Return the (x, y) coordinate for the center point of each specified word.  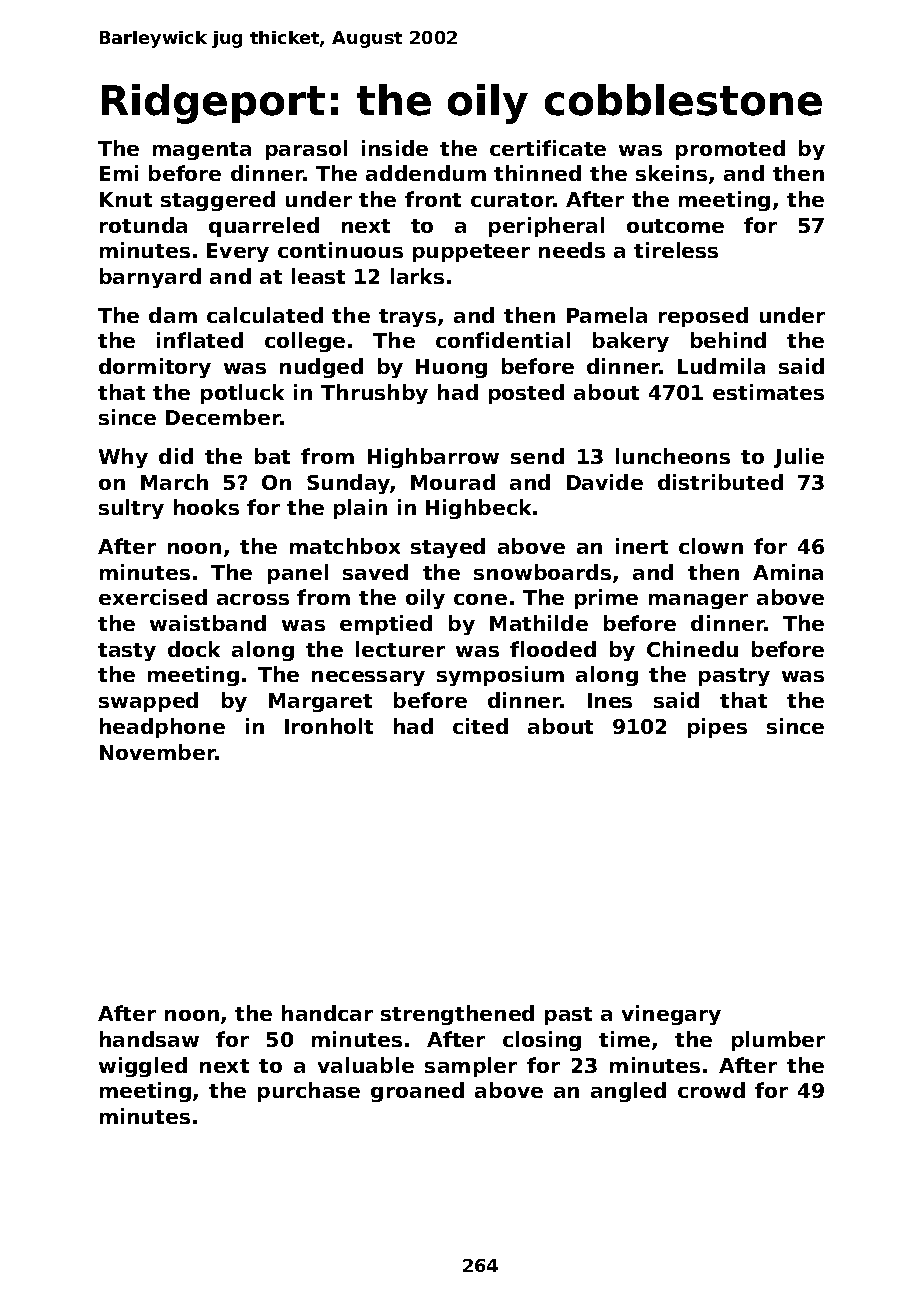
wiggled (143, 1067)
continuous (340, 250)
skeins (671, 173)
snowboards (542, 572)
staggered (218, 201)
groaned (417, 1092)
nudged (321, 368)
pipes (717, 728)
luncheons (673, 456)
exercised (153, 597)
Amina (788, 572)
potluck (242, 394)
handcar (327, 1013)
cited (480, 726)
